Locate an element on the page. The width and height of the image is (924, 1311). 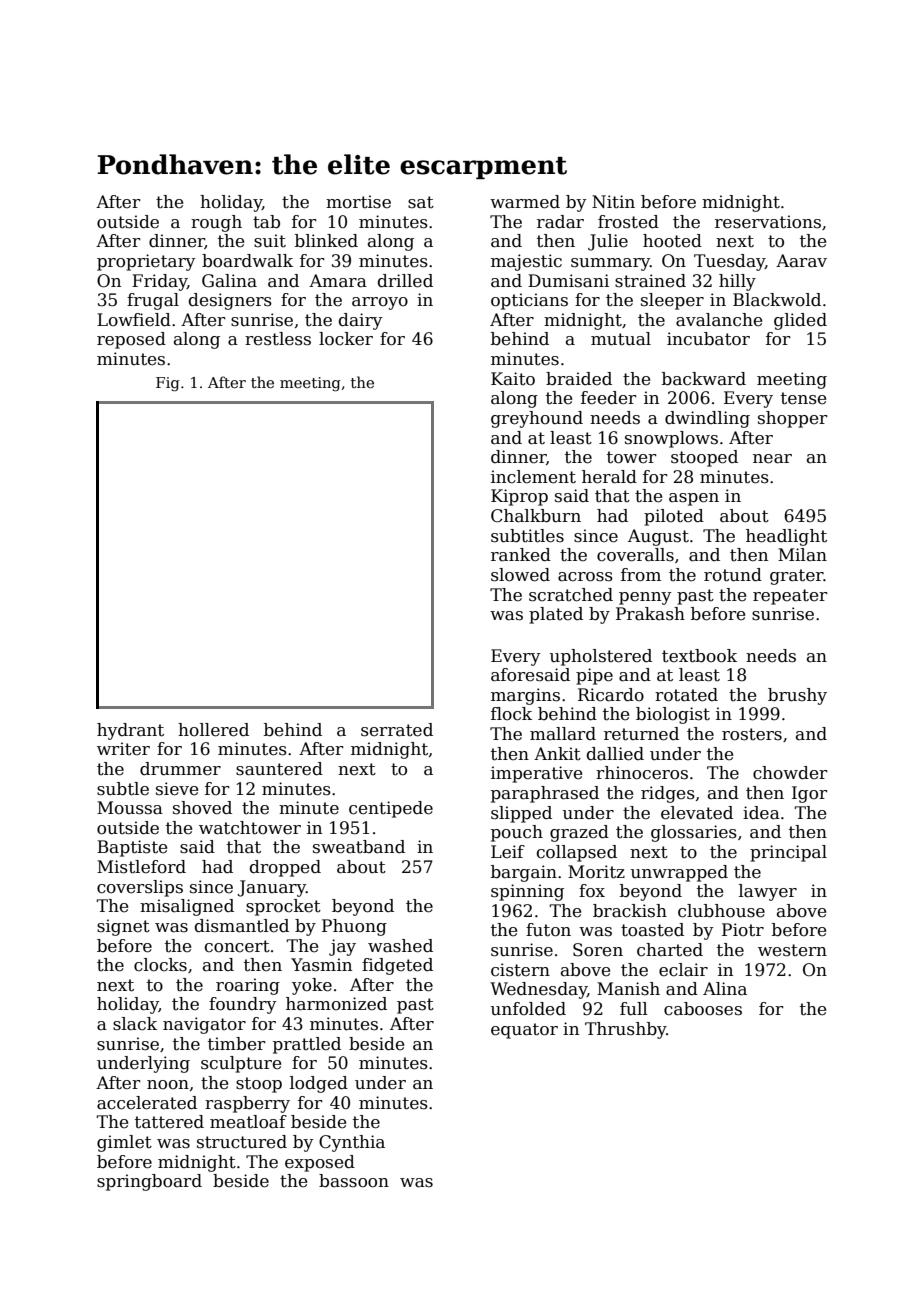
radar is located at coordinates (560, 222).
